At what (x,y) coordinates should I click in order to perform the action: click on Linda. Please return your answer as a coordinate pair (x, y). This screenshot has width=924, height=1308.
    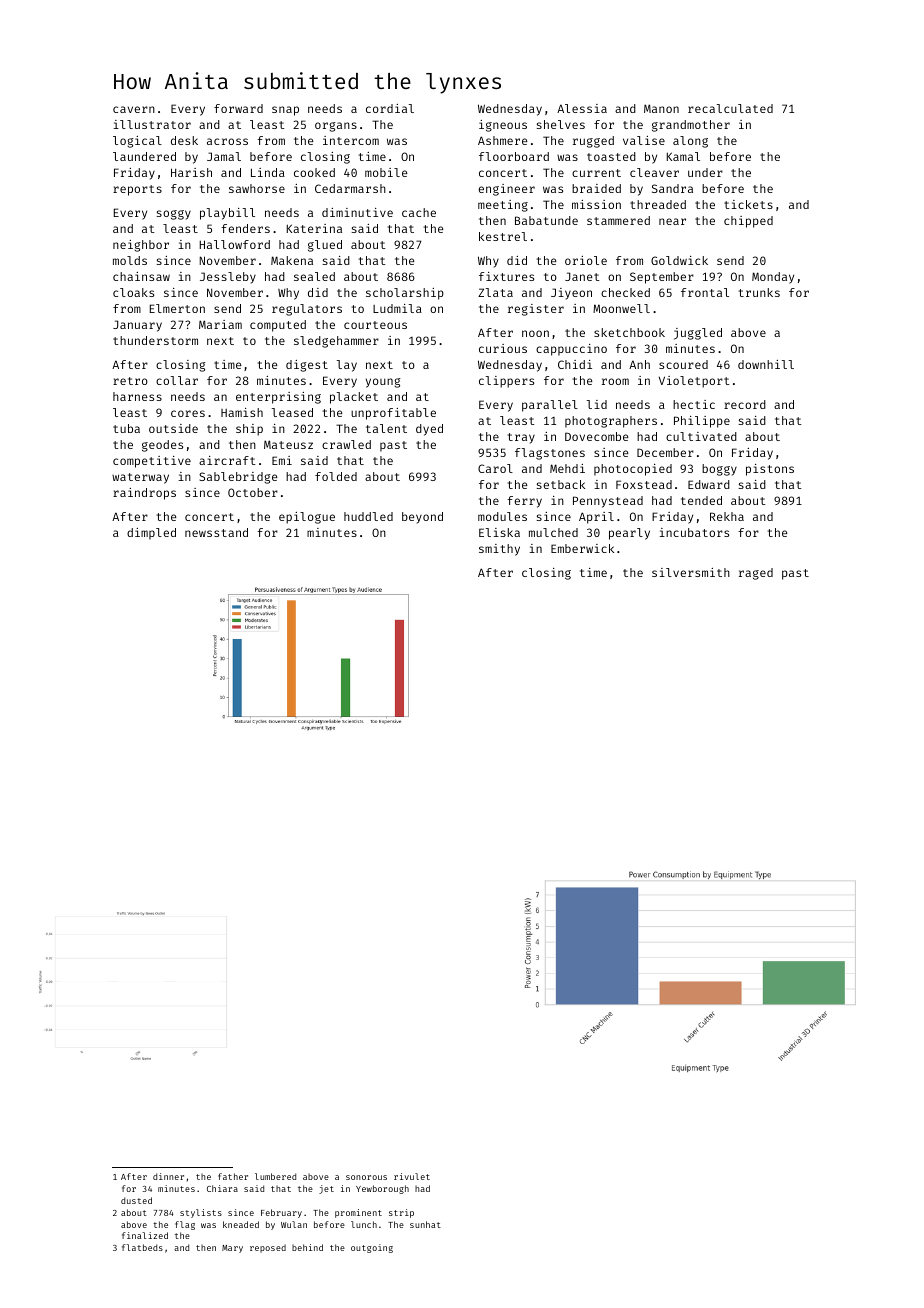
    Looking at the image, I should click on (268, 172).
